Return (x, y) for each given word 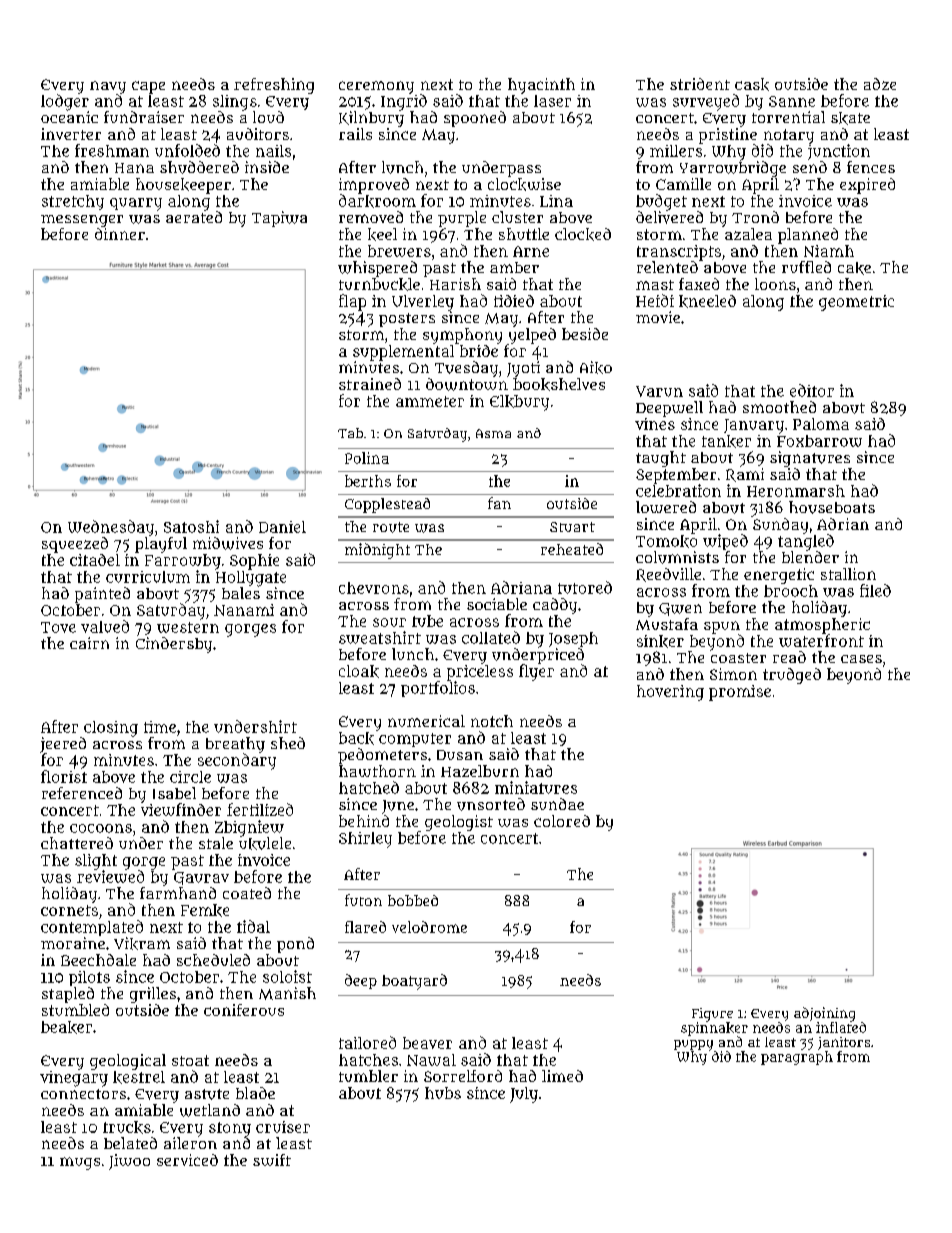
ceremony (376, 87)
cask (752, 84)
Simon (733, 674)
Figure (712, 1015)
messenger (82, 221)
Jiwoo (129, 1162)
